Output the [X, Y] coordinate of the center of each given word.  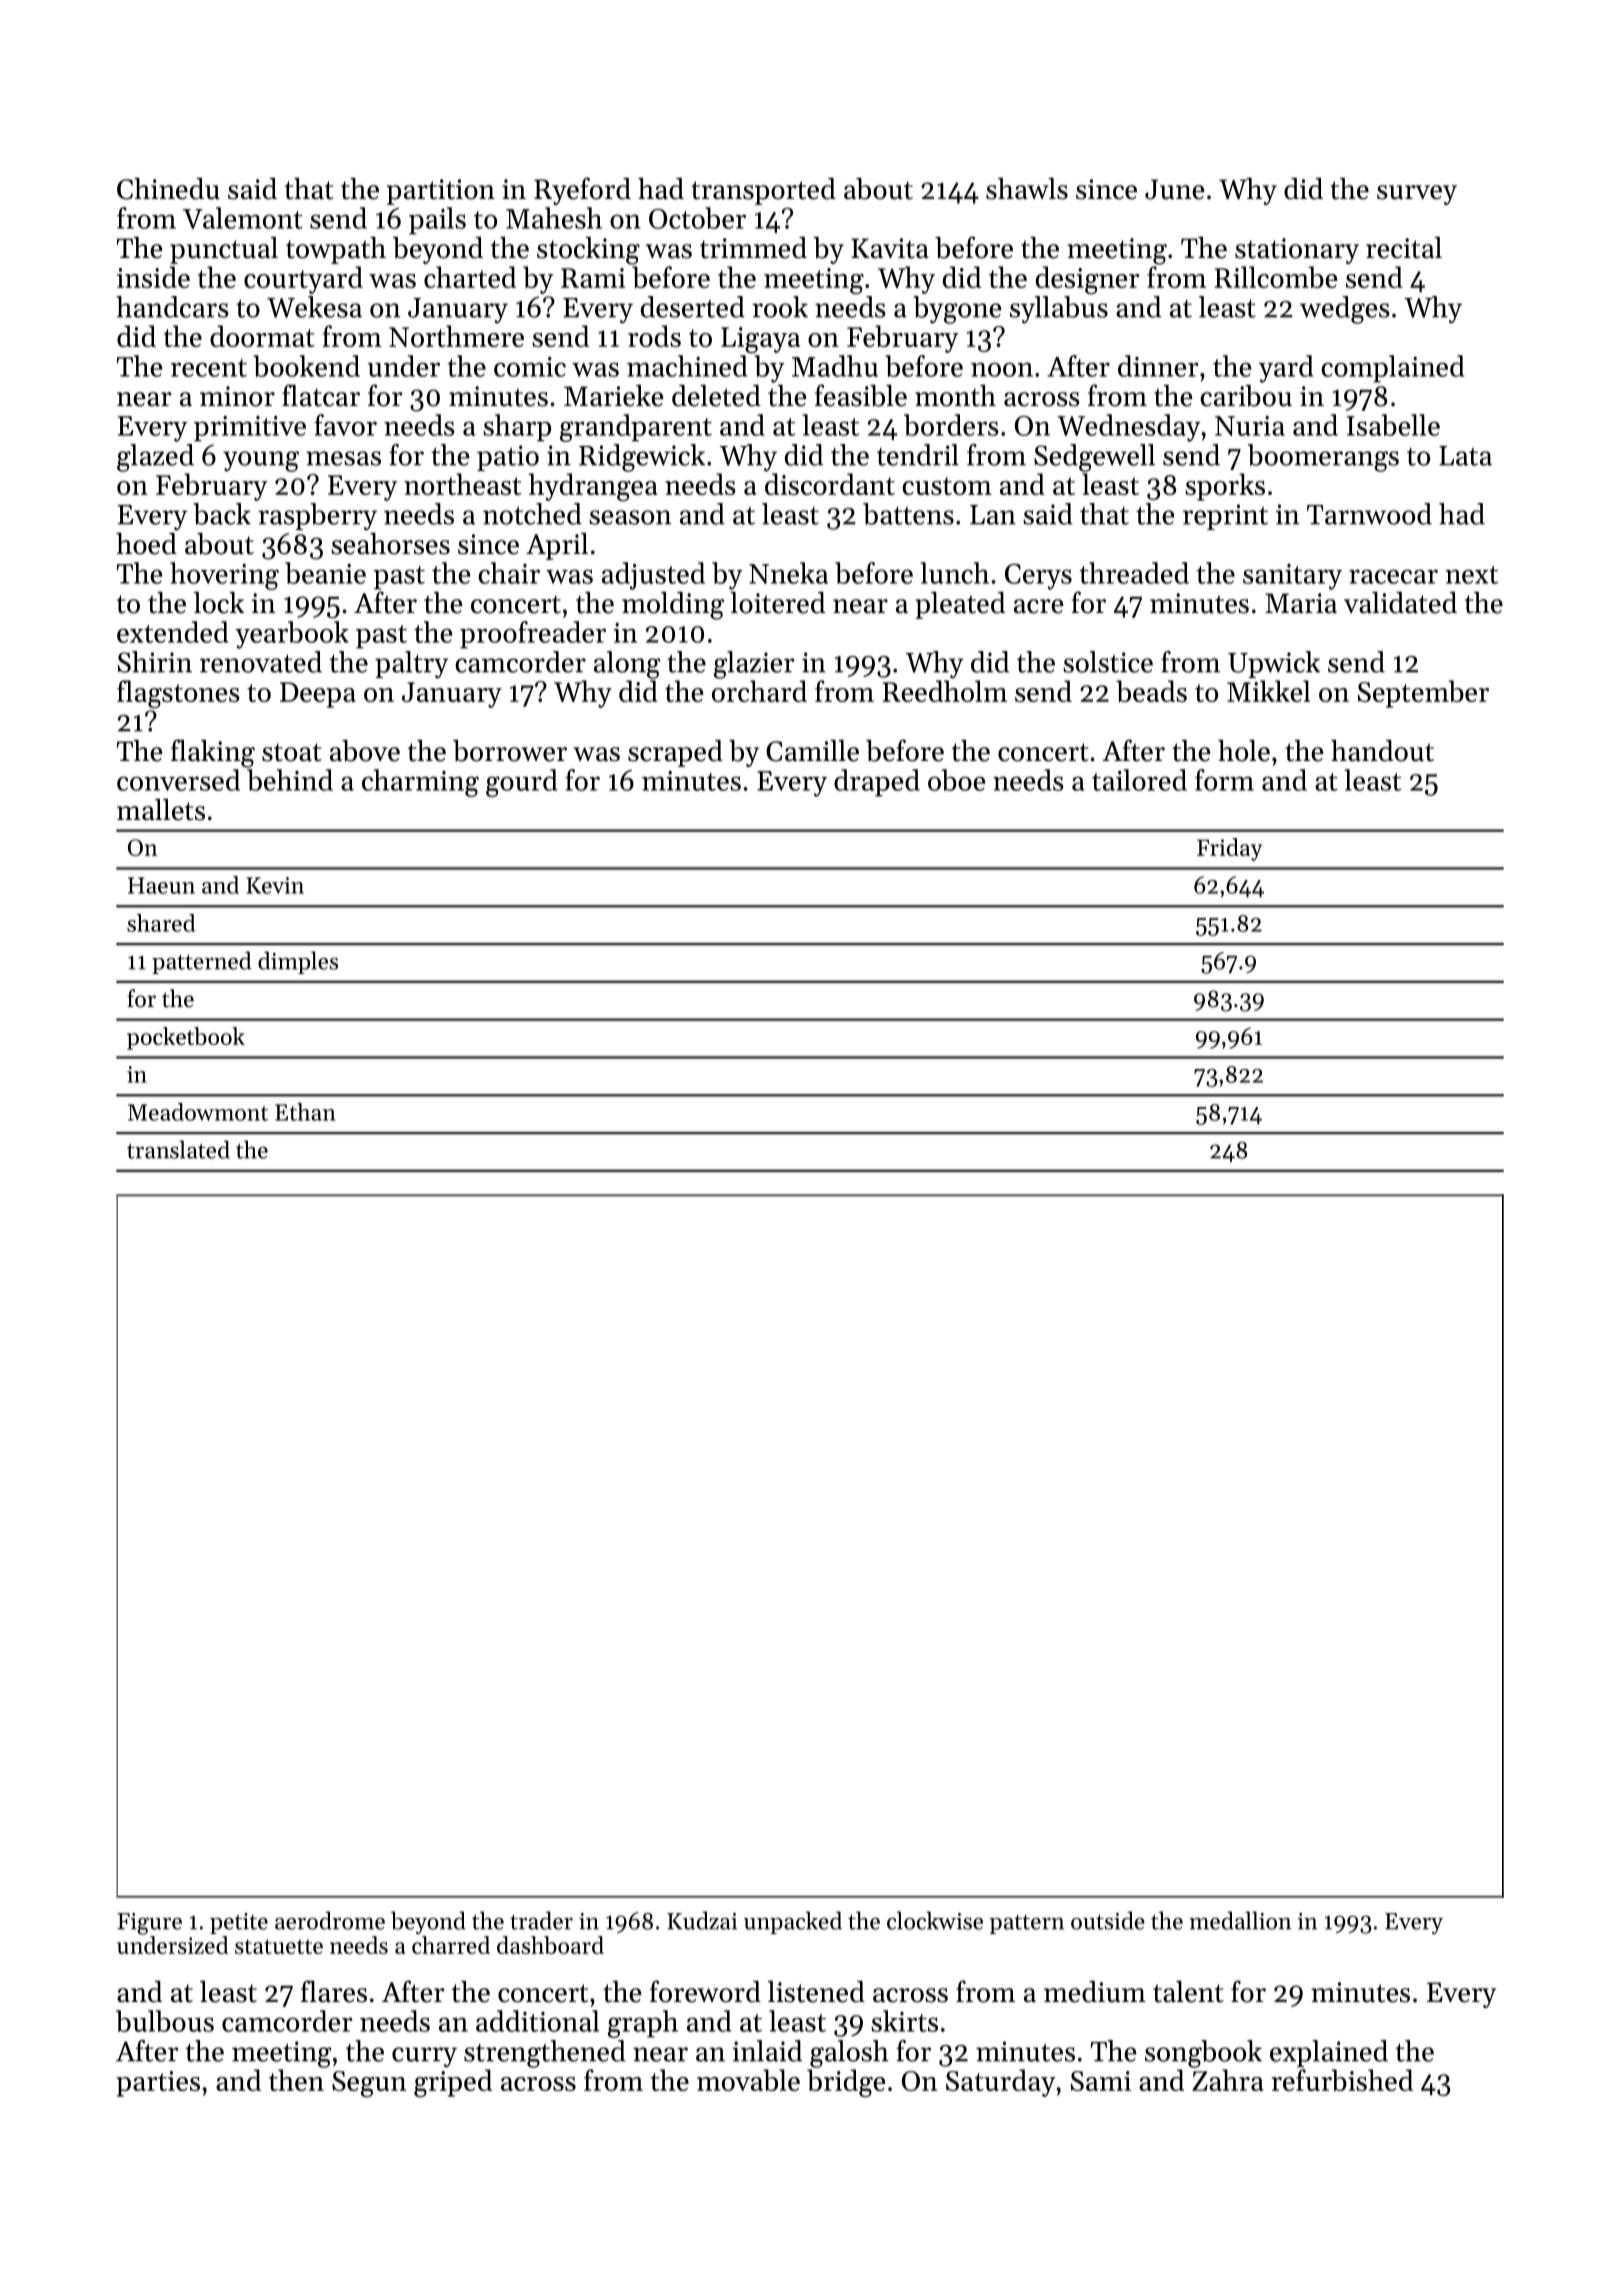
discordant [830, 484]
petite [239, 1923]
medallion [1240, 1920]
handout [1382, 751]
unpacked [793, 1922]
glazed [155, 458]
